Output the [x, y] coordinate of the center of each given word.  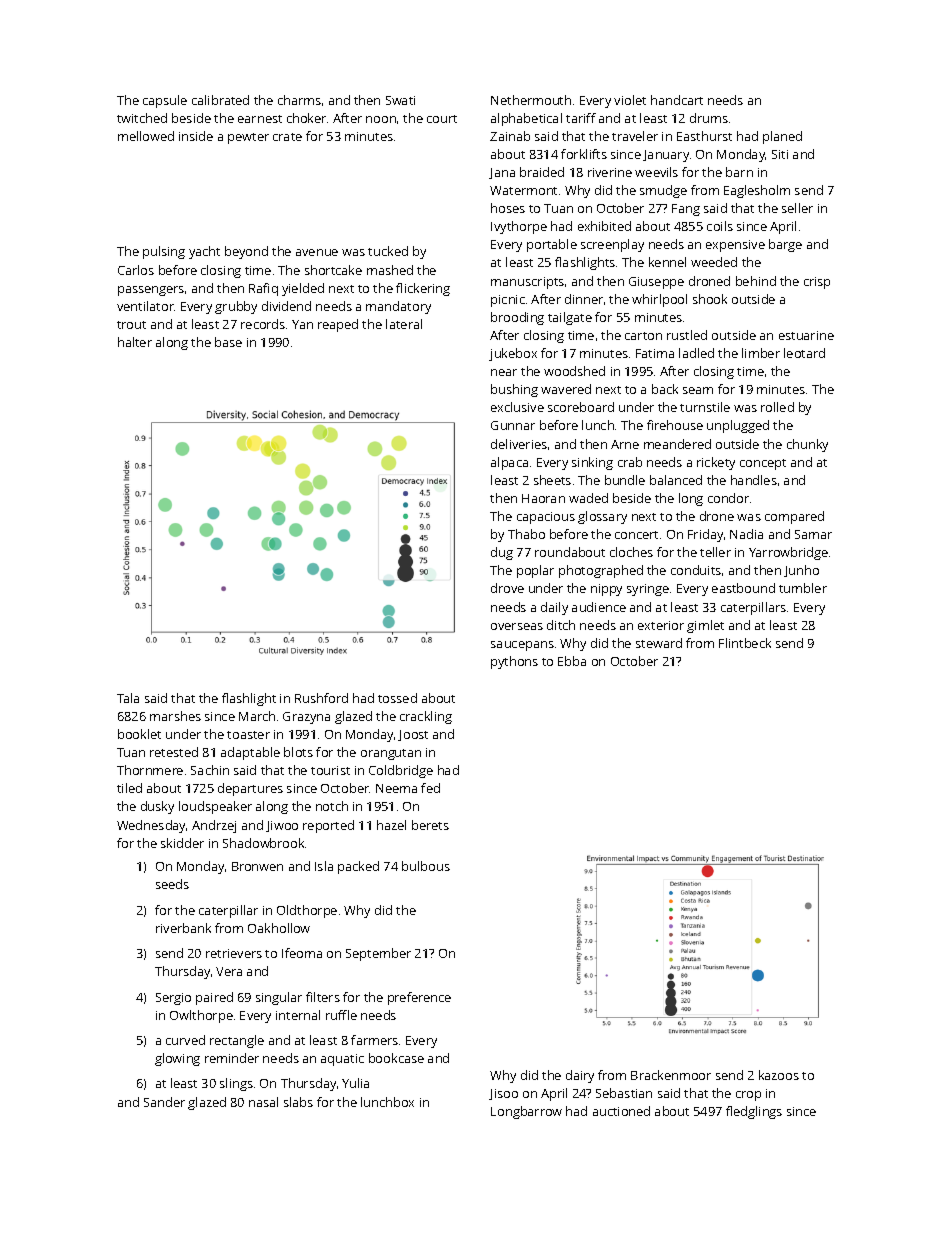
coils [720, 226]
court [442, 119]
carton [643, 336]
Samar [813, 534]
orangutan [391, 754]
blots [298, 752]
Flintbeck [745, 643]
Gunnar [513, 425]
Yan [302, 324]
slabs [298, 1102]
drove [507, 588]
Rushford [321, 698]
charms [299, 100]
